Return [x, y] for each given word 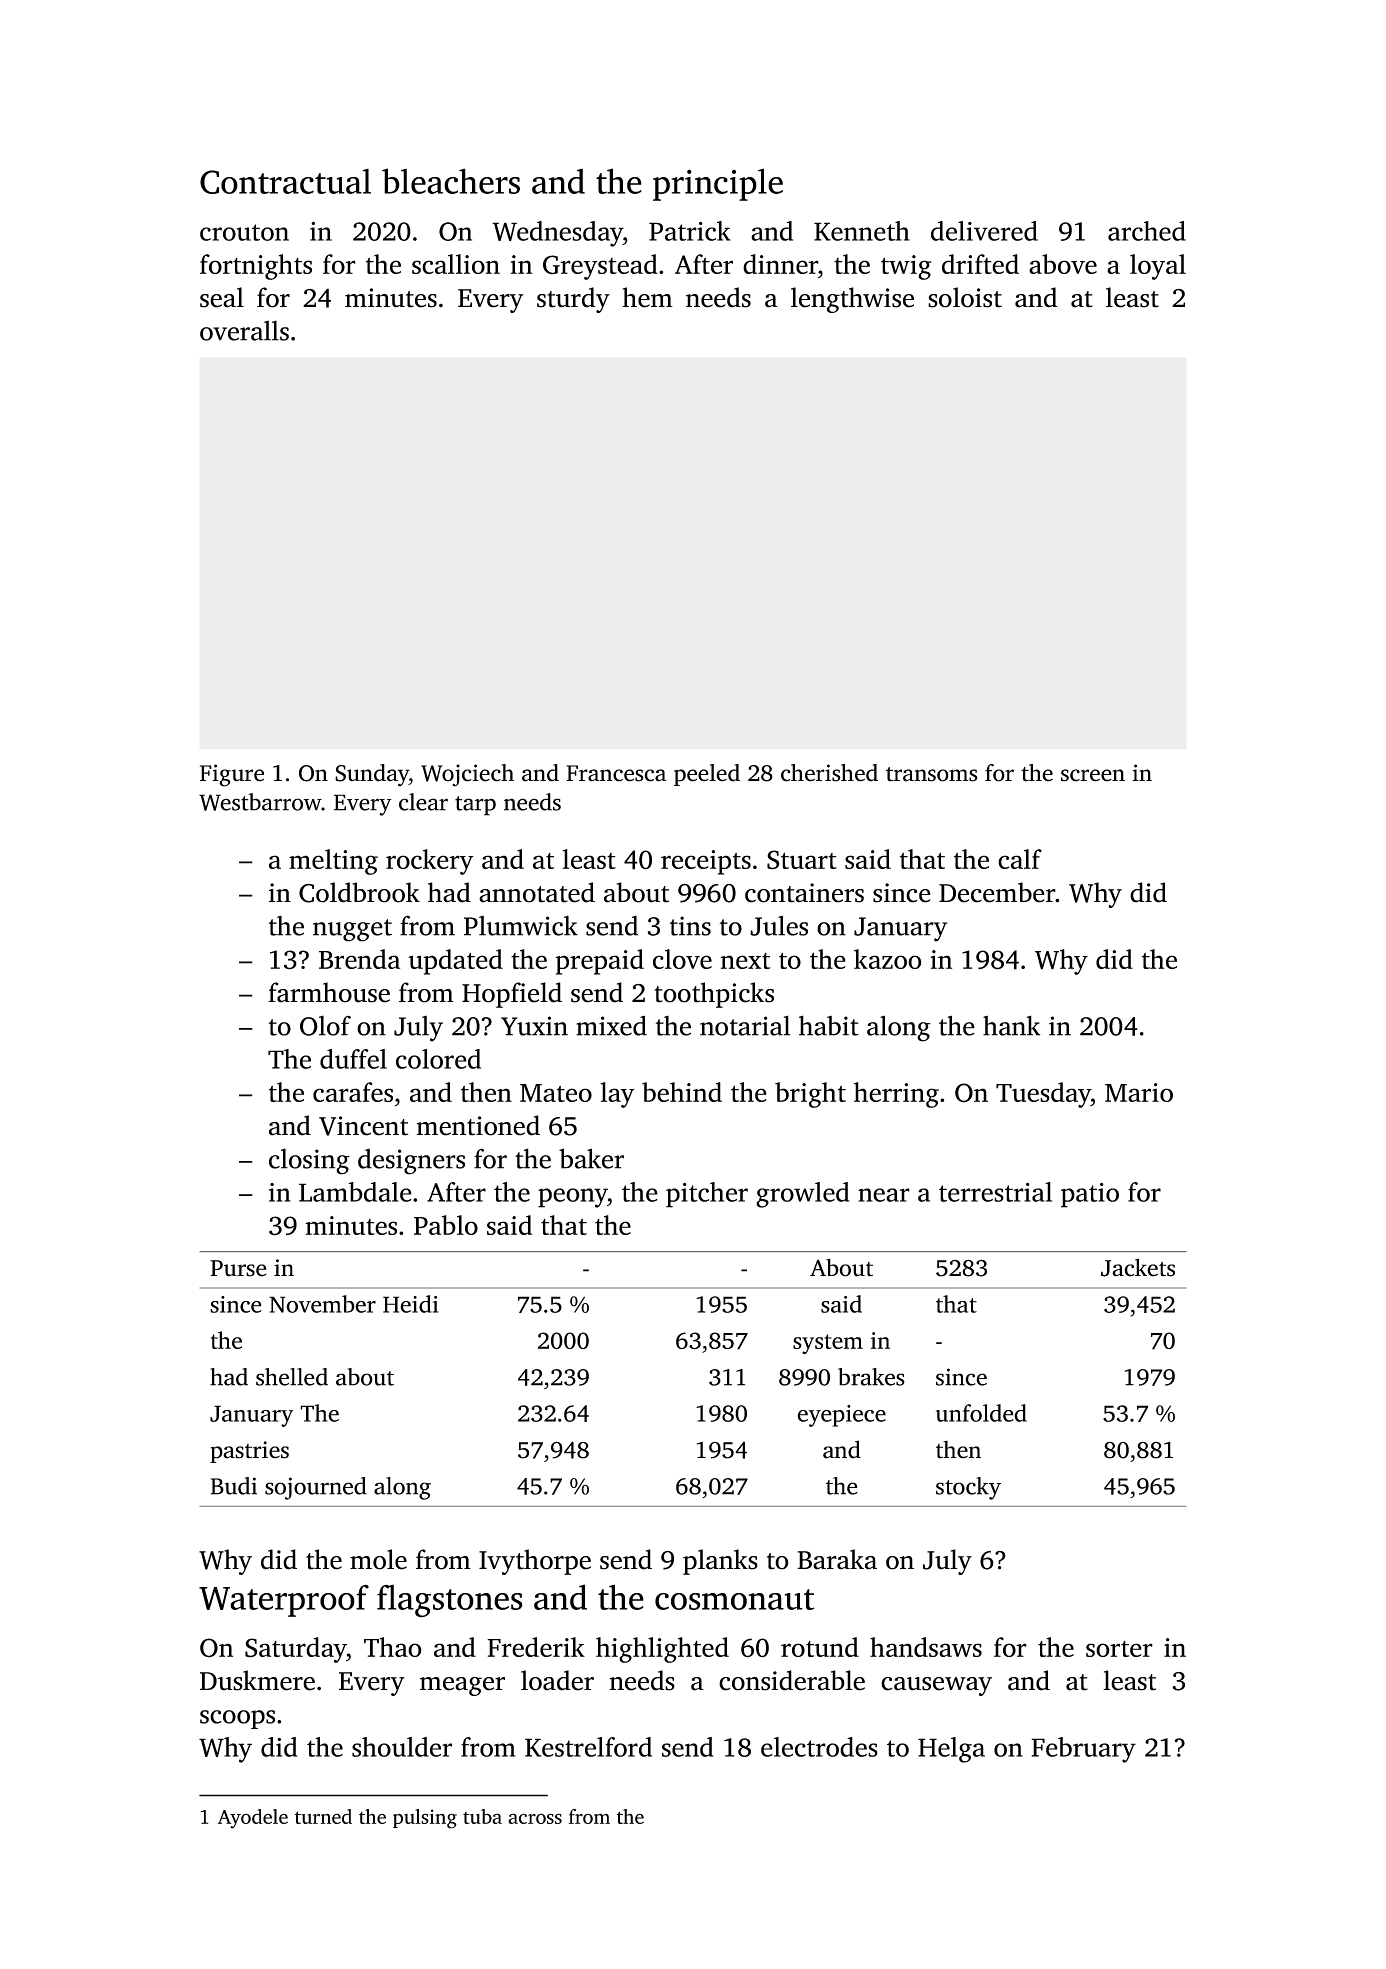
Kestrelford [588, 1747]
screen [1093, 775]
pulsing [425, 1819]
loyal [1158, 267]
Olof [325, 1025]
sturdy [573, 300]
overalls [244, 330]
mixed [611, 1025]
